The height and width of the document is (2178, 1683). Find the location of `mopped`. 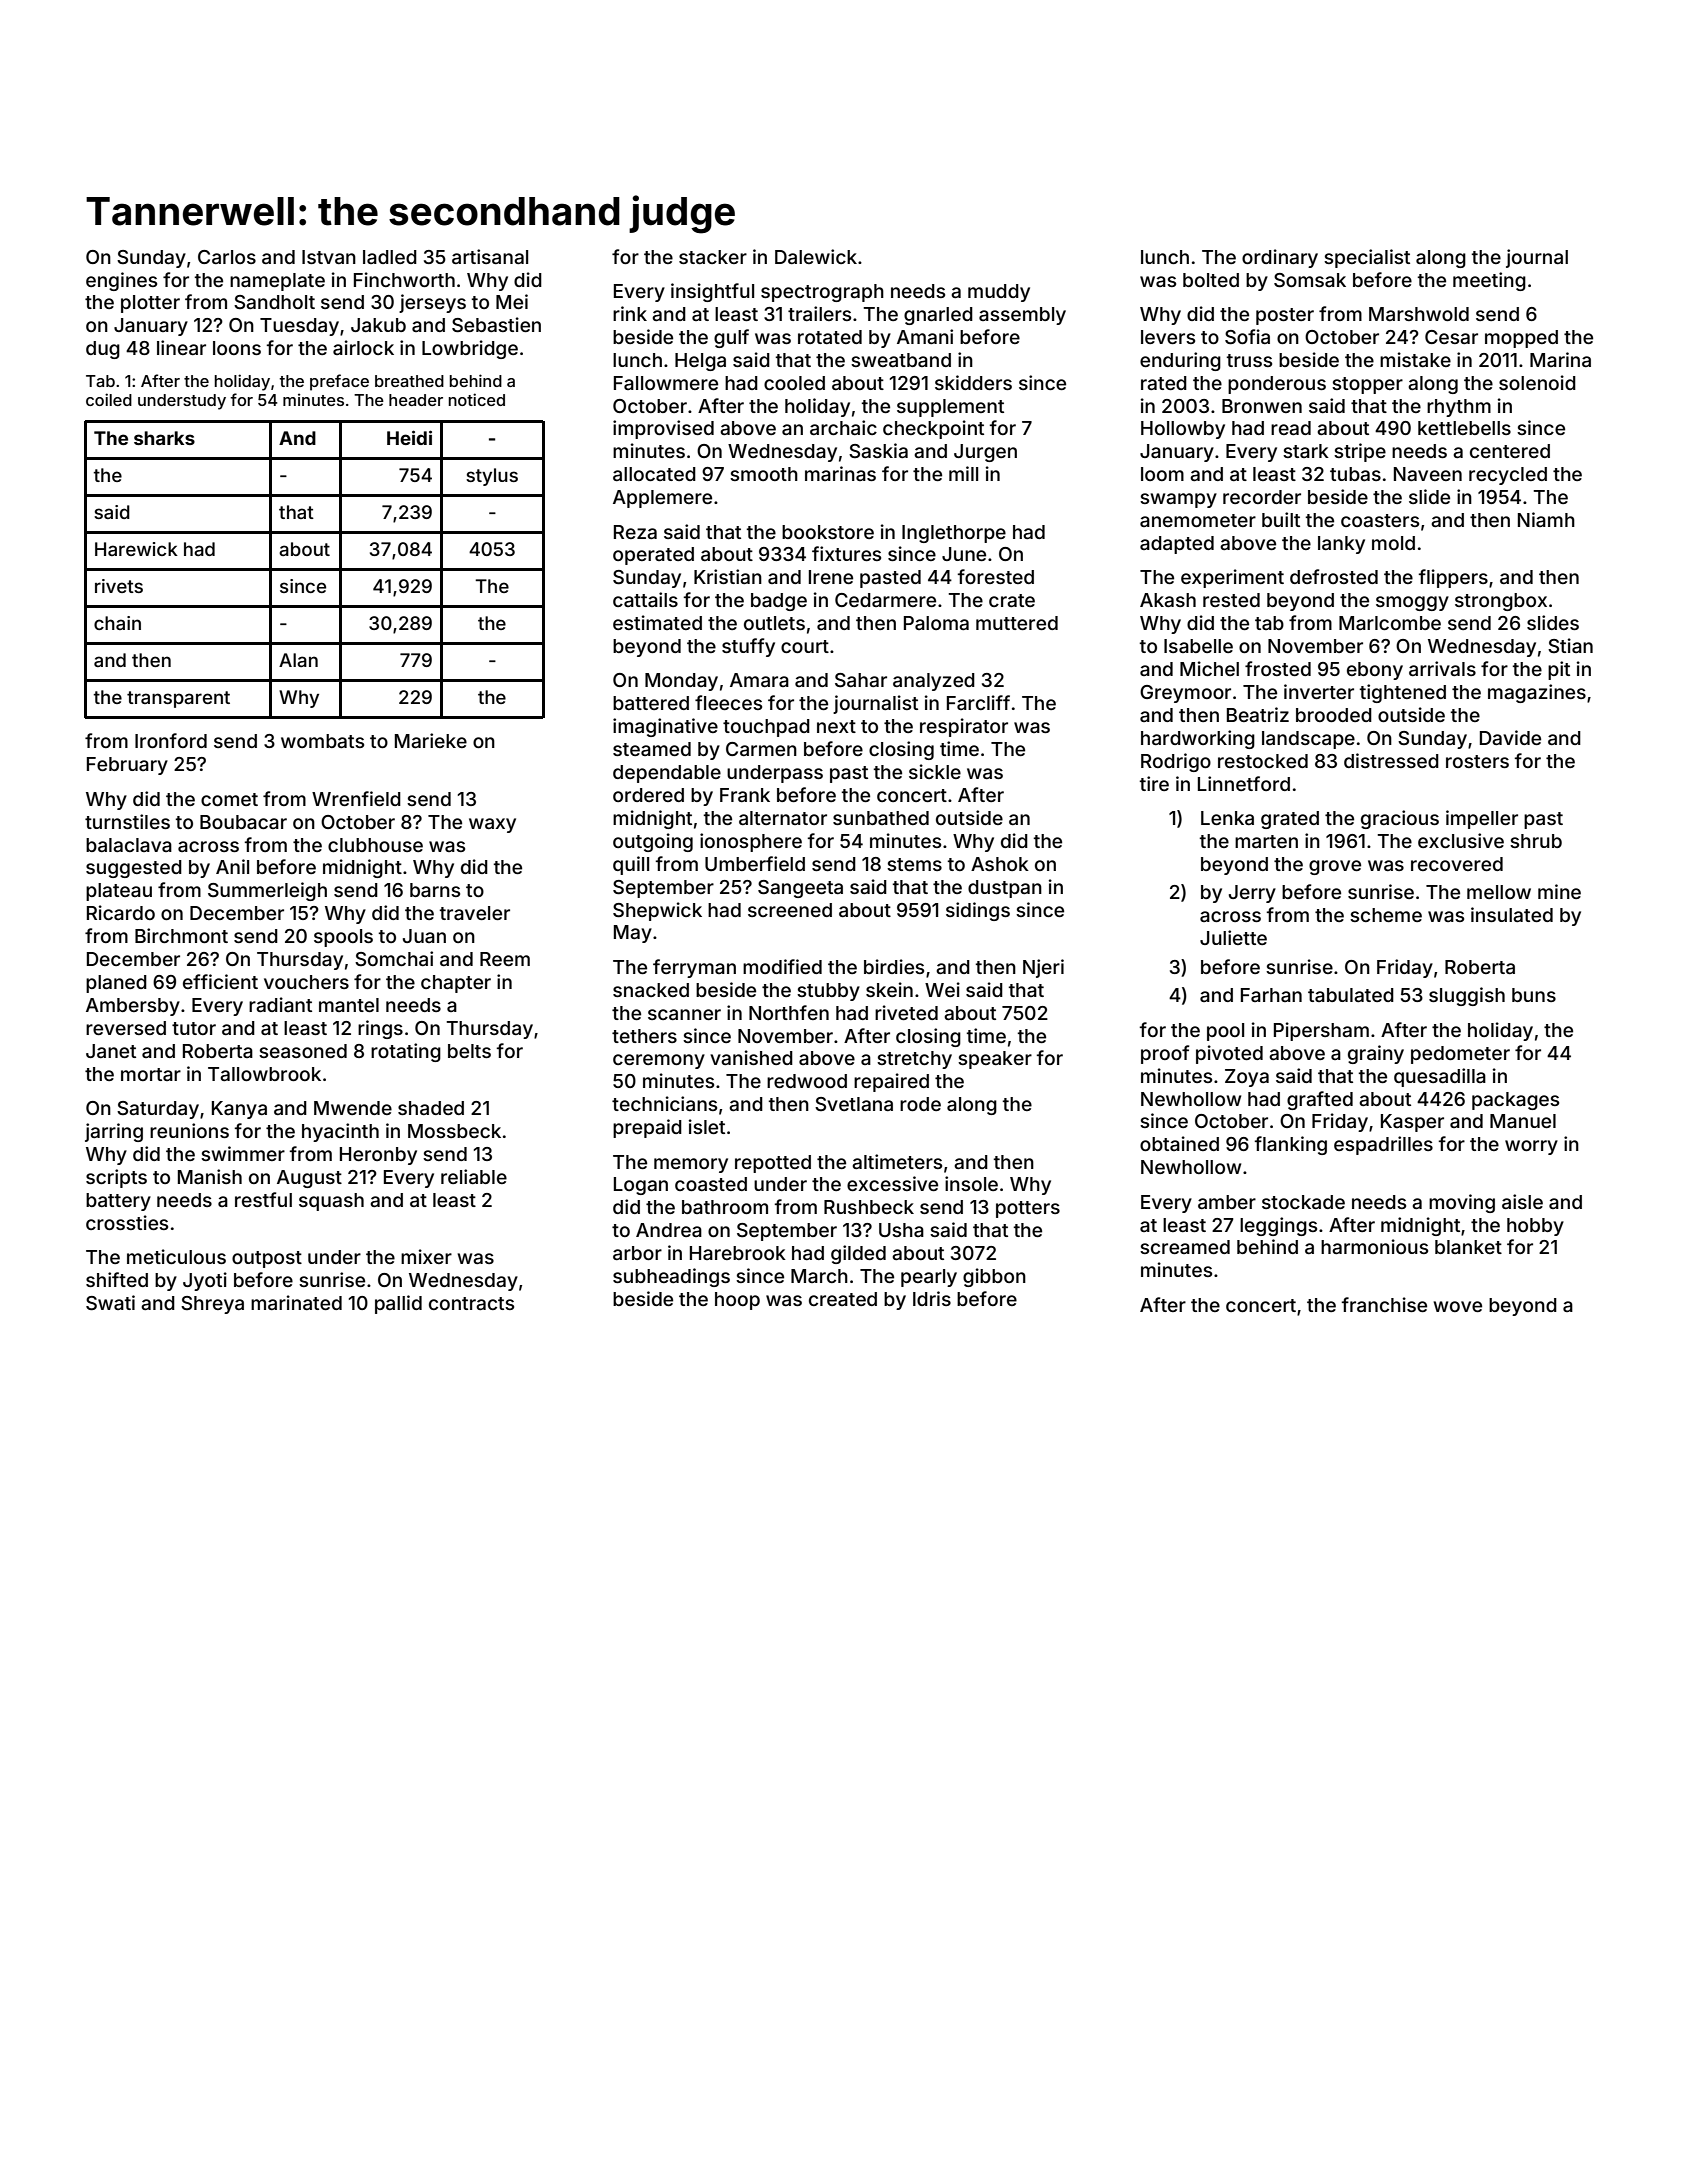

mopped is located at coordinates (1521, 339).
